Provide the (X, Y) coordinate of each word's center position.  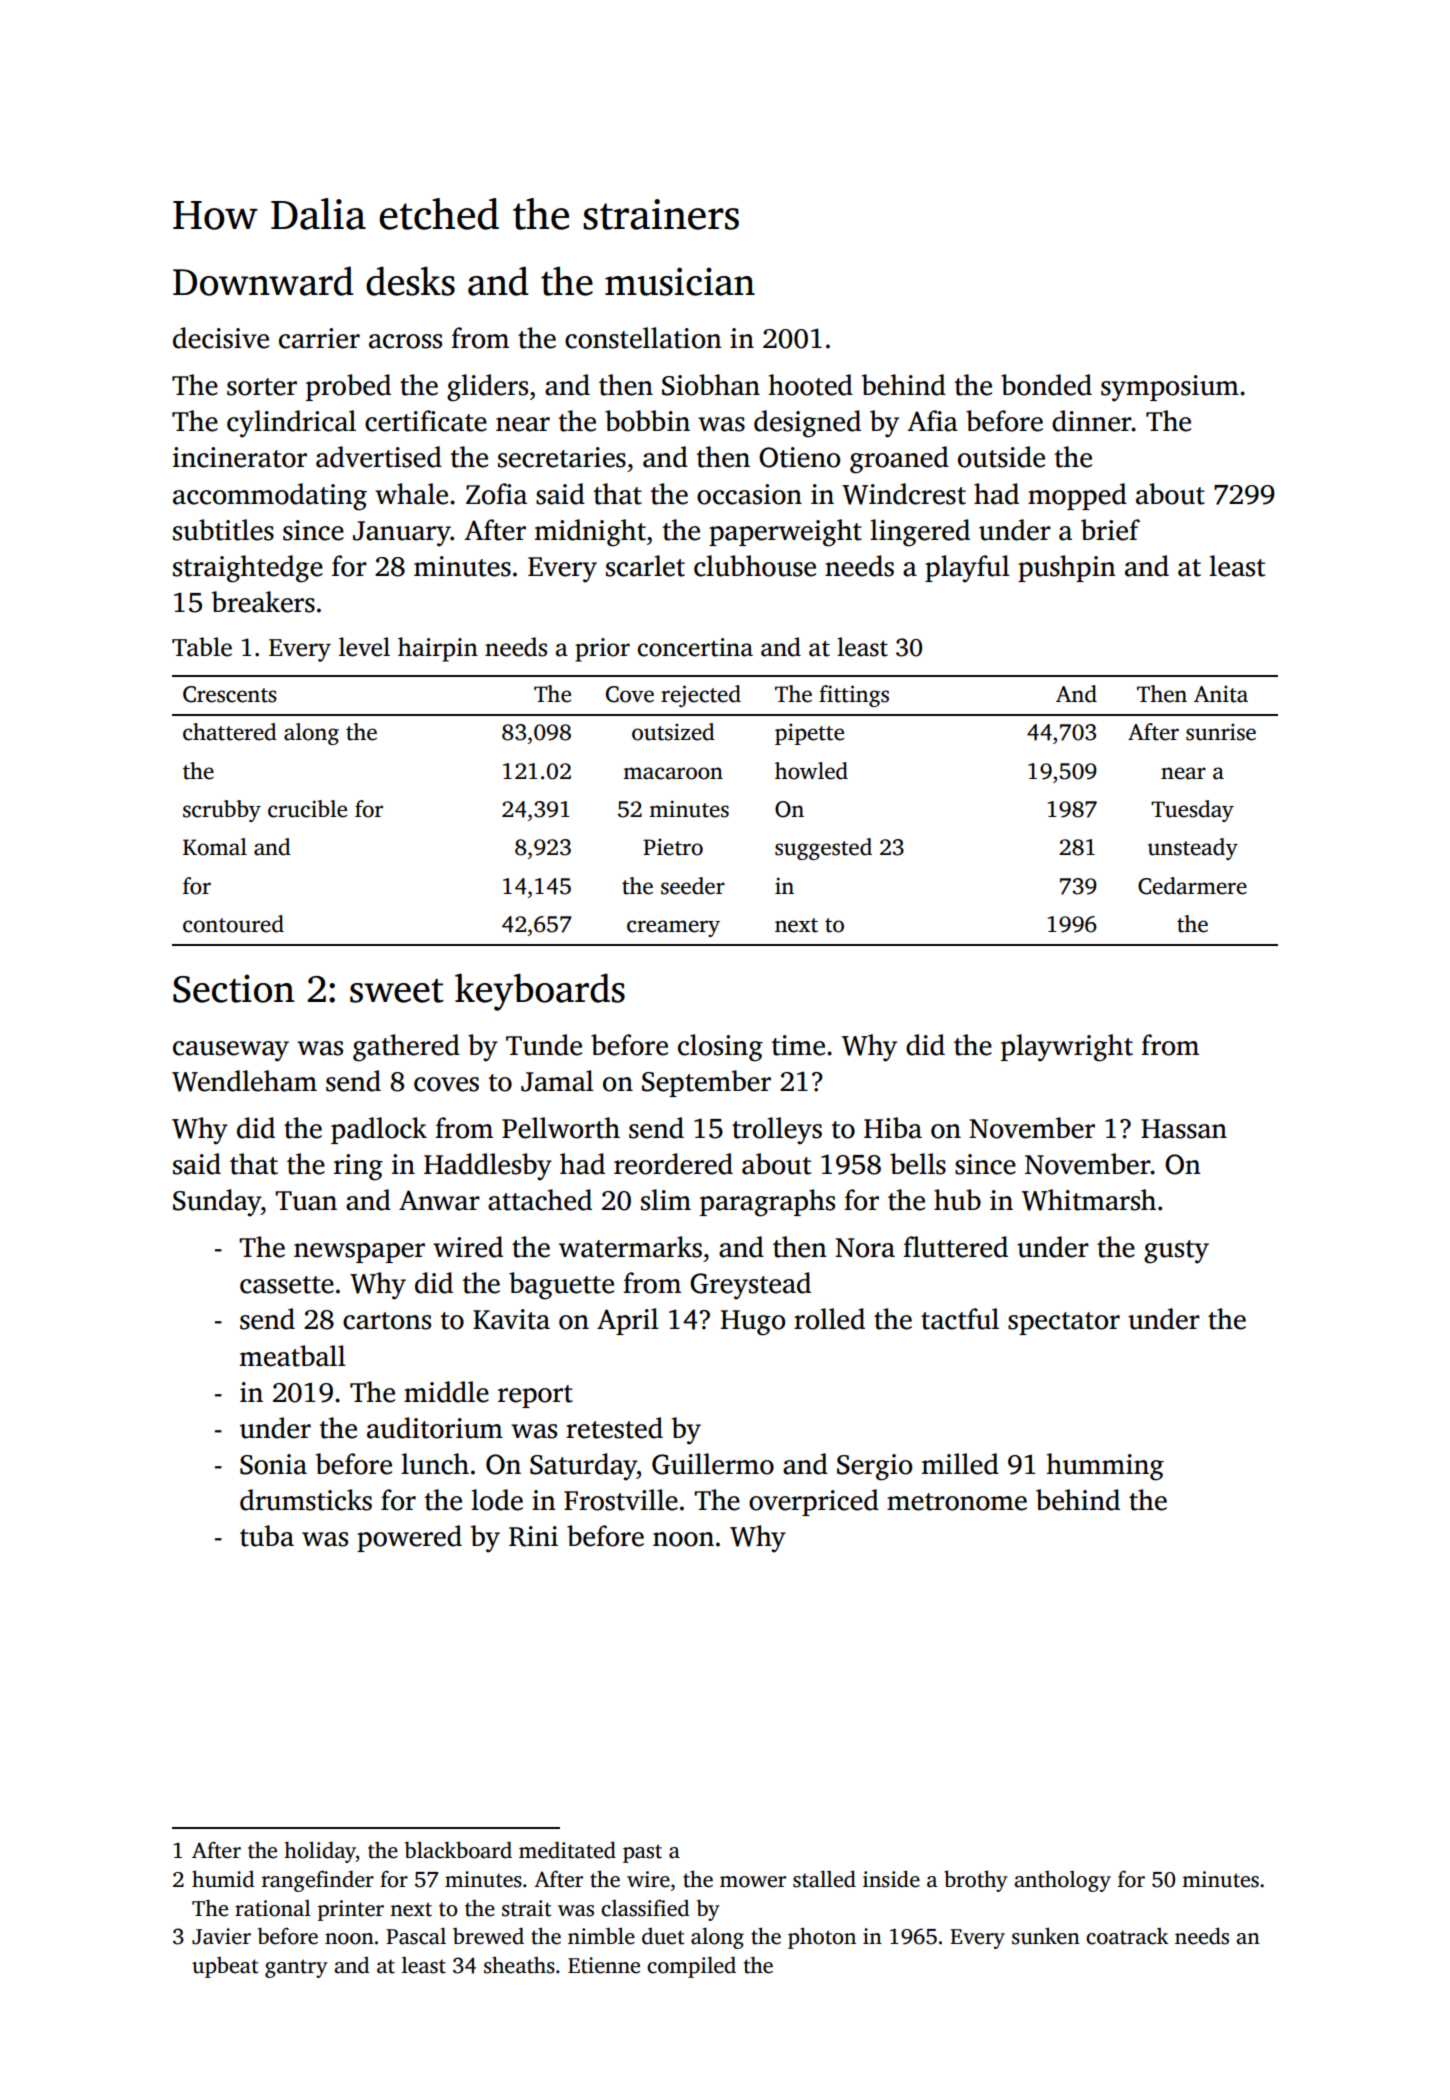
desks (410, 281)
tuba (267, 1536)
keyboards (540, 992)
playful (967, 569)
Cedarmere (1192, 886)
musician (680, 281)
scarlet (645, 566)
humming (1105, 1467)
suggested (823, 849)
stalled (824, 1879)
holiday (320, 1852)
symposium (1170, 388)
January (402, 534)
